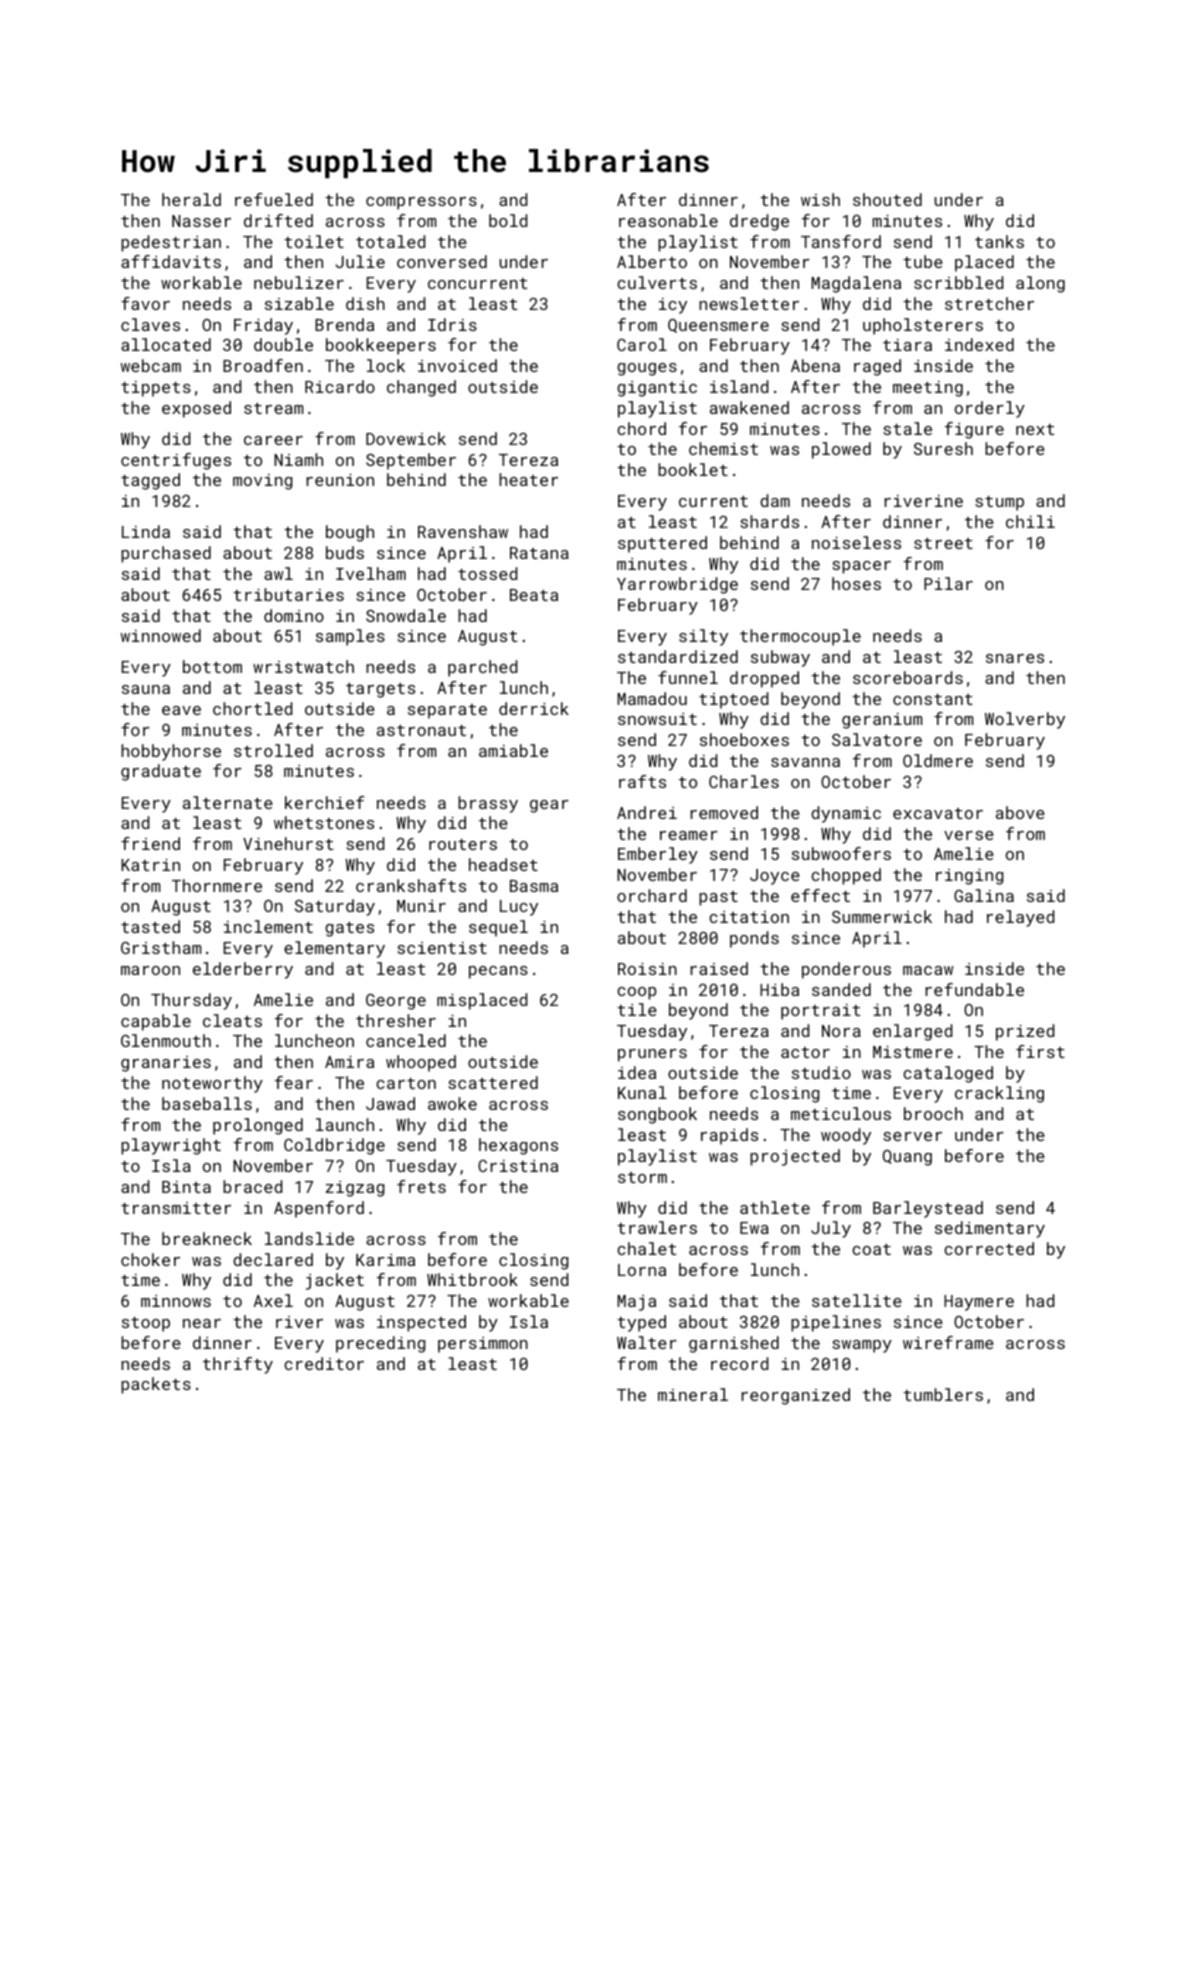 The height and width of the screenshot is (1962, 1191). Describe the element at coordinates (749, 407) in the screenshot. I see `awakened` at that location.
